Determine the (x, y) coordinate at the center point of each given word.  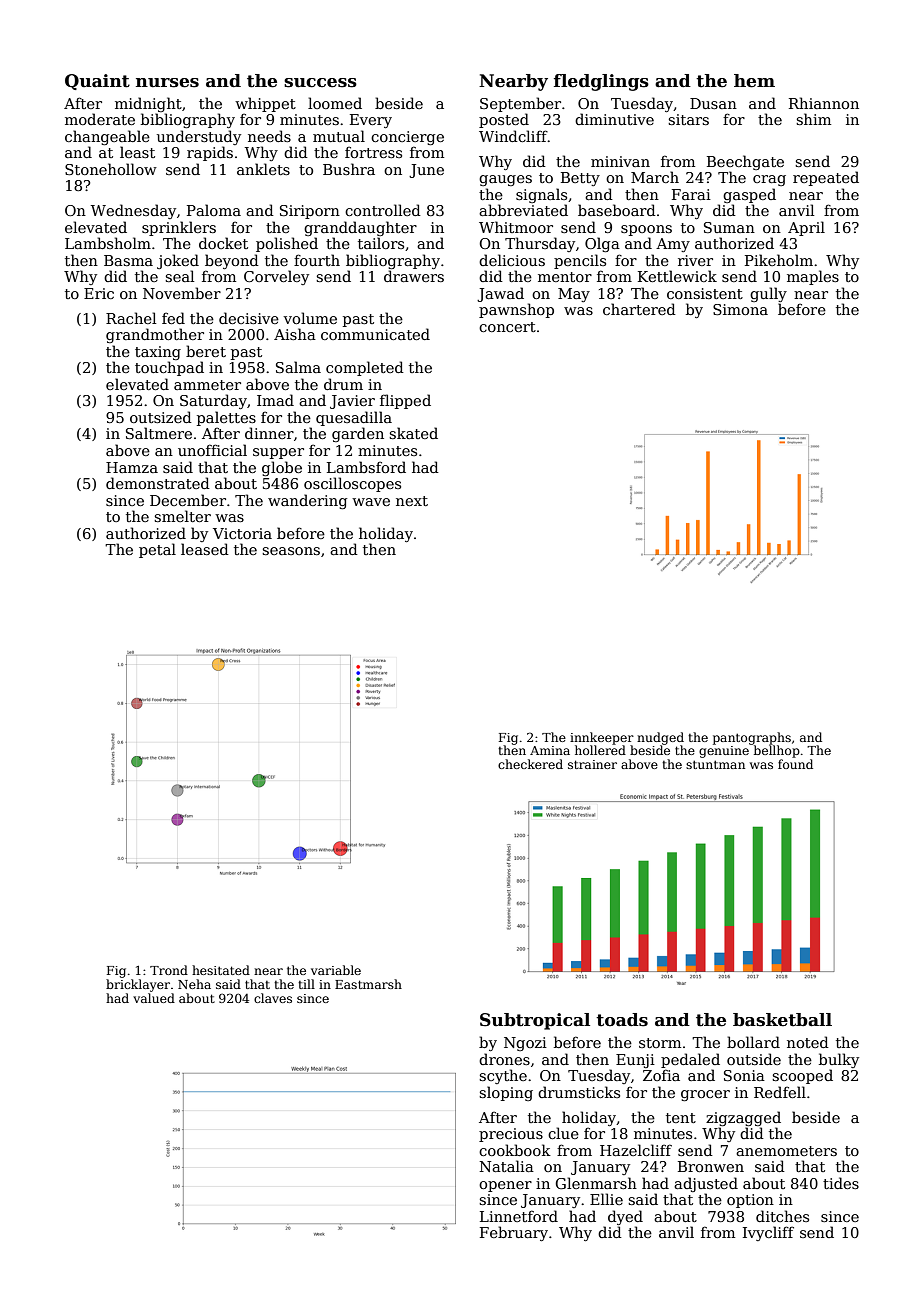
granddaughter (360, 228)
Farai (691, 194)
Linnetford (519, 1216)
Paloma (214, 210)
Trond (169, 970)
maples (813, 277)
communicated (375, 334)
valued (154, 998)
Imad (275, 400)
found (795, 764)
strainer (592, 764)
